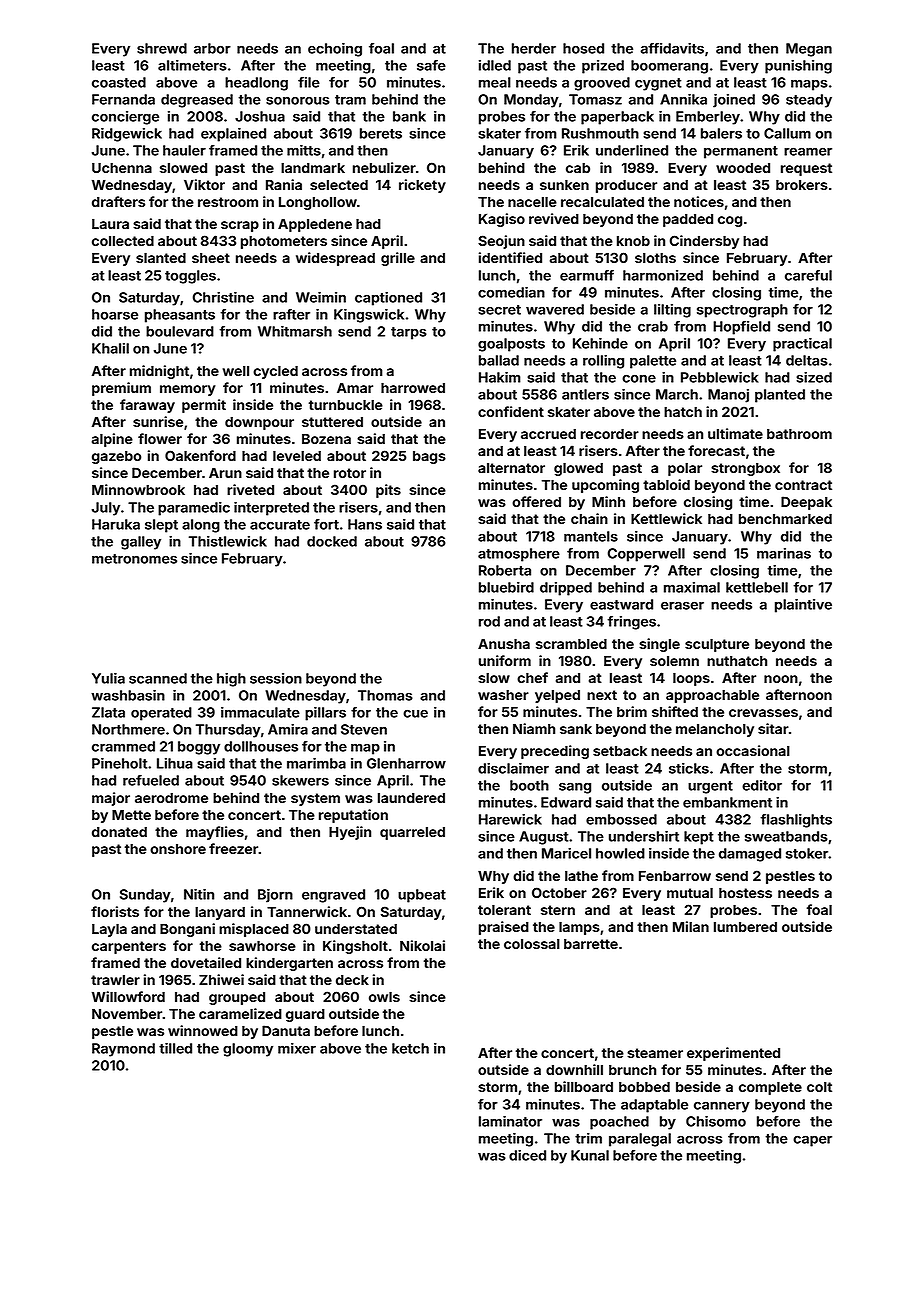 The width and height of the screenshot is (924, 1308). What do you see at coordinates (534, 48) in the screenshot?
I see `herder` at bounding box center [534, 48].
